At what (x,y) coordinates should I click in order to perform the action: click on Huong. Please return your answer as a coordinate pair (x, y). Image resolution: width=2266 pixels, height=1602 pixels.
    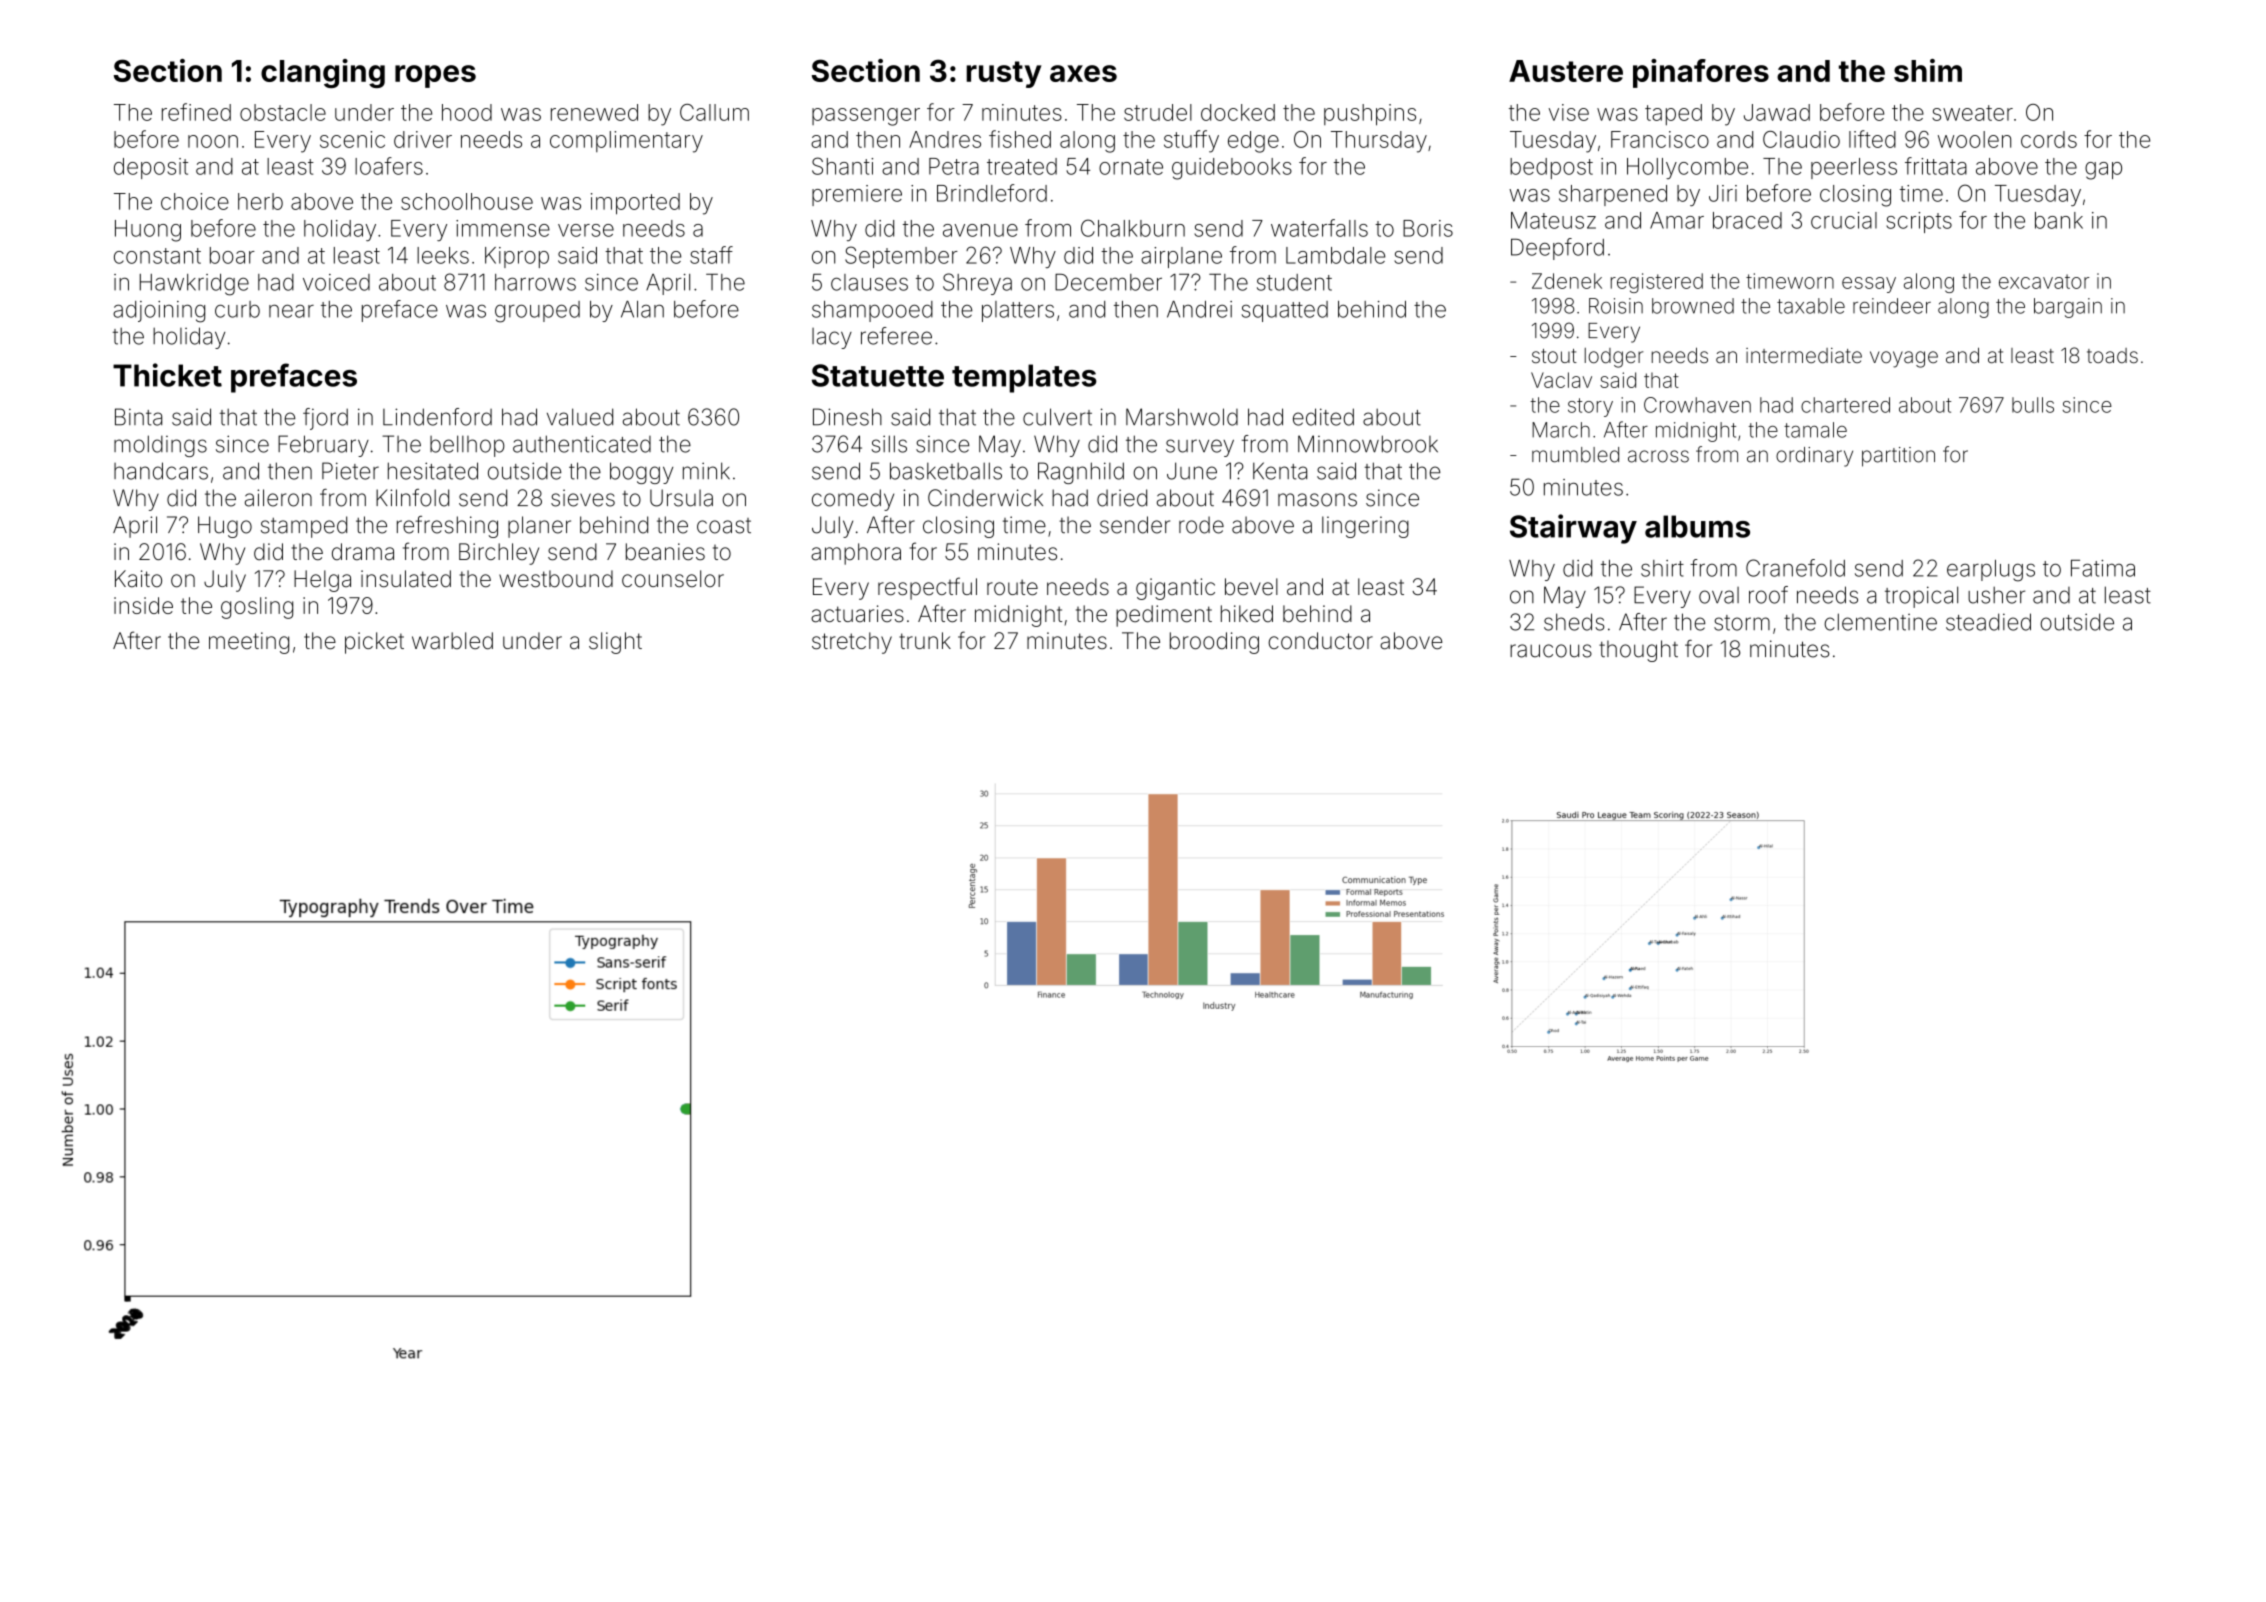
    Looking at the image, I should click on (148, 231).
